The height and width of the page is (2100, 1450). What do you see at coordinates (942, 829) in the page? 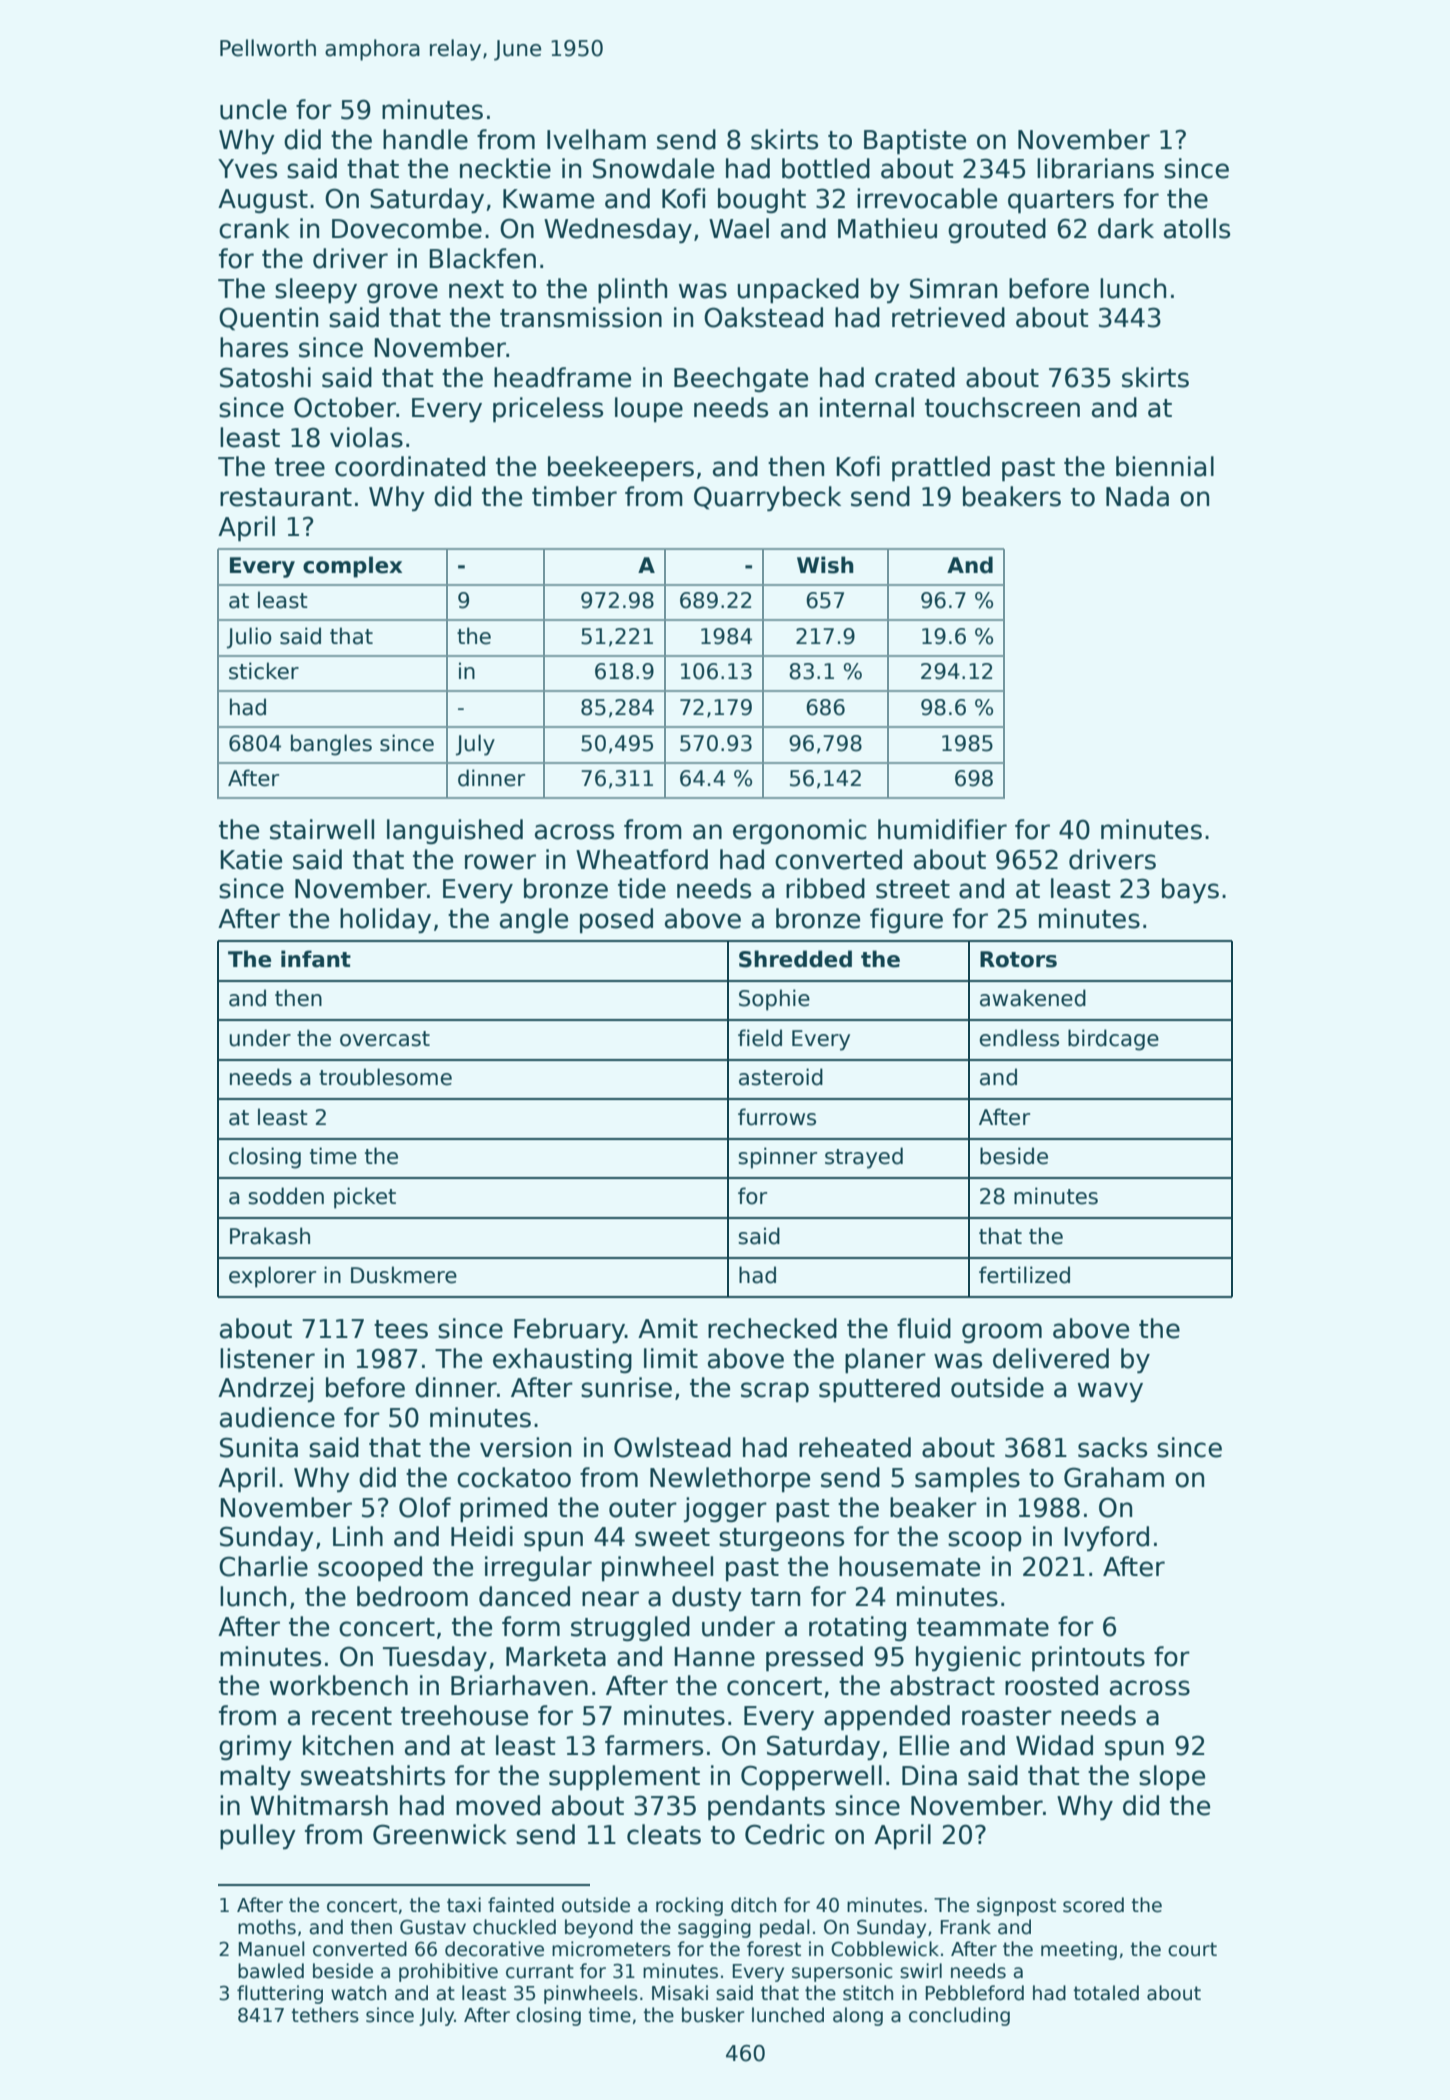
I see `humidifier` at bounding box center [942, 829].
